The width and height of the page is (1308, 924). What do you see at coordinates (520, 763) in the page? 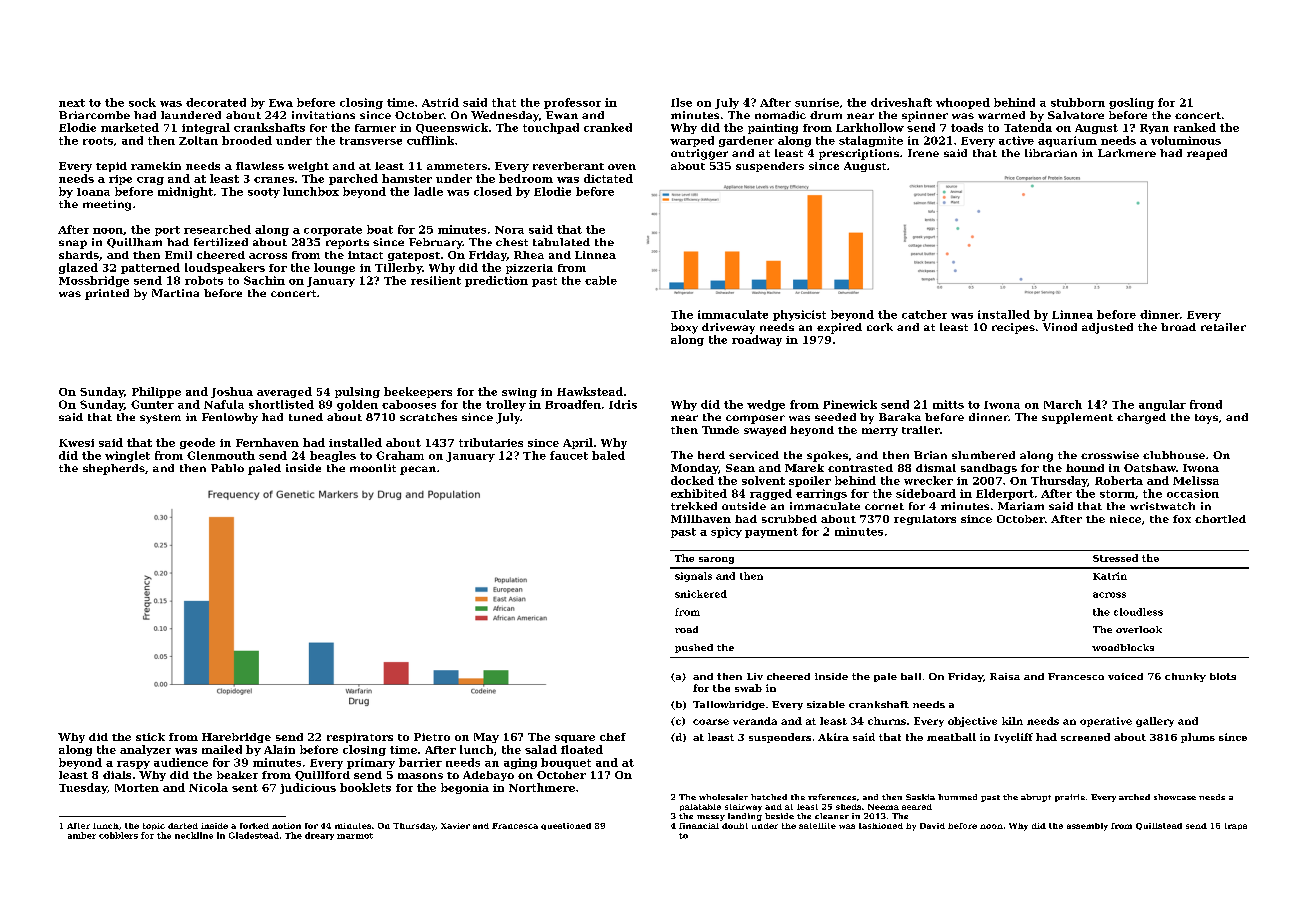
I see `aging` at bounding box center [520, 763].
